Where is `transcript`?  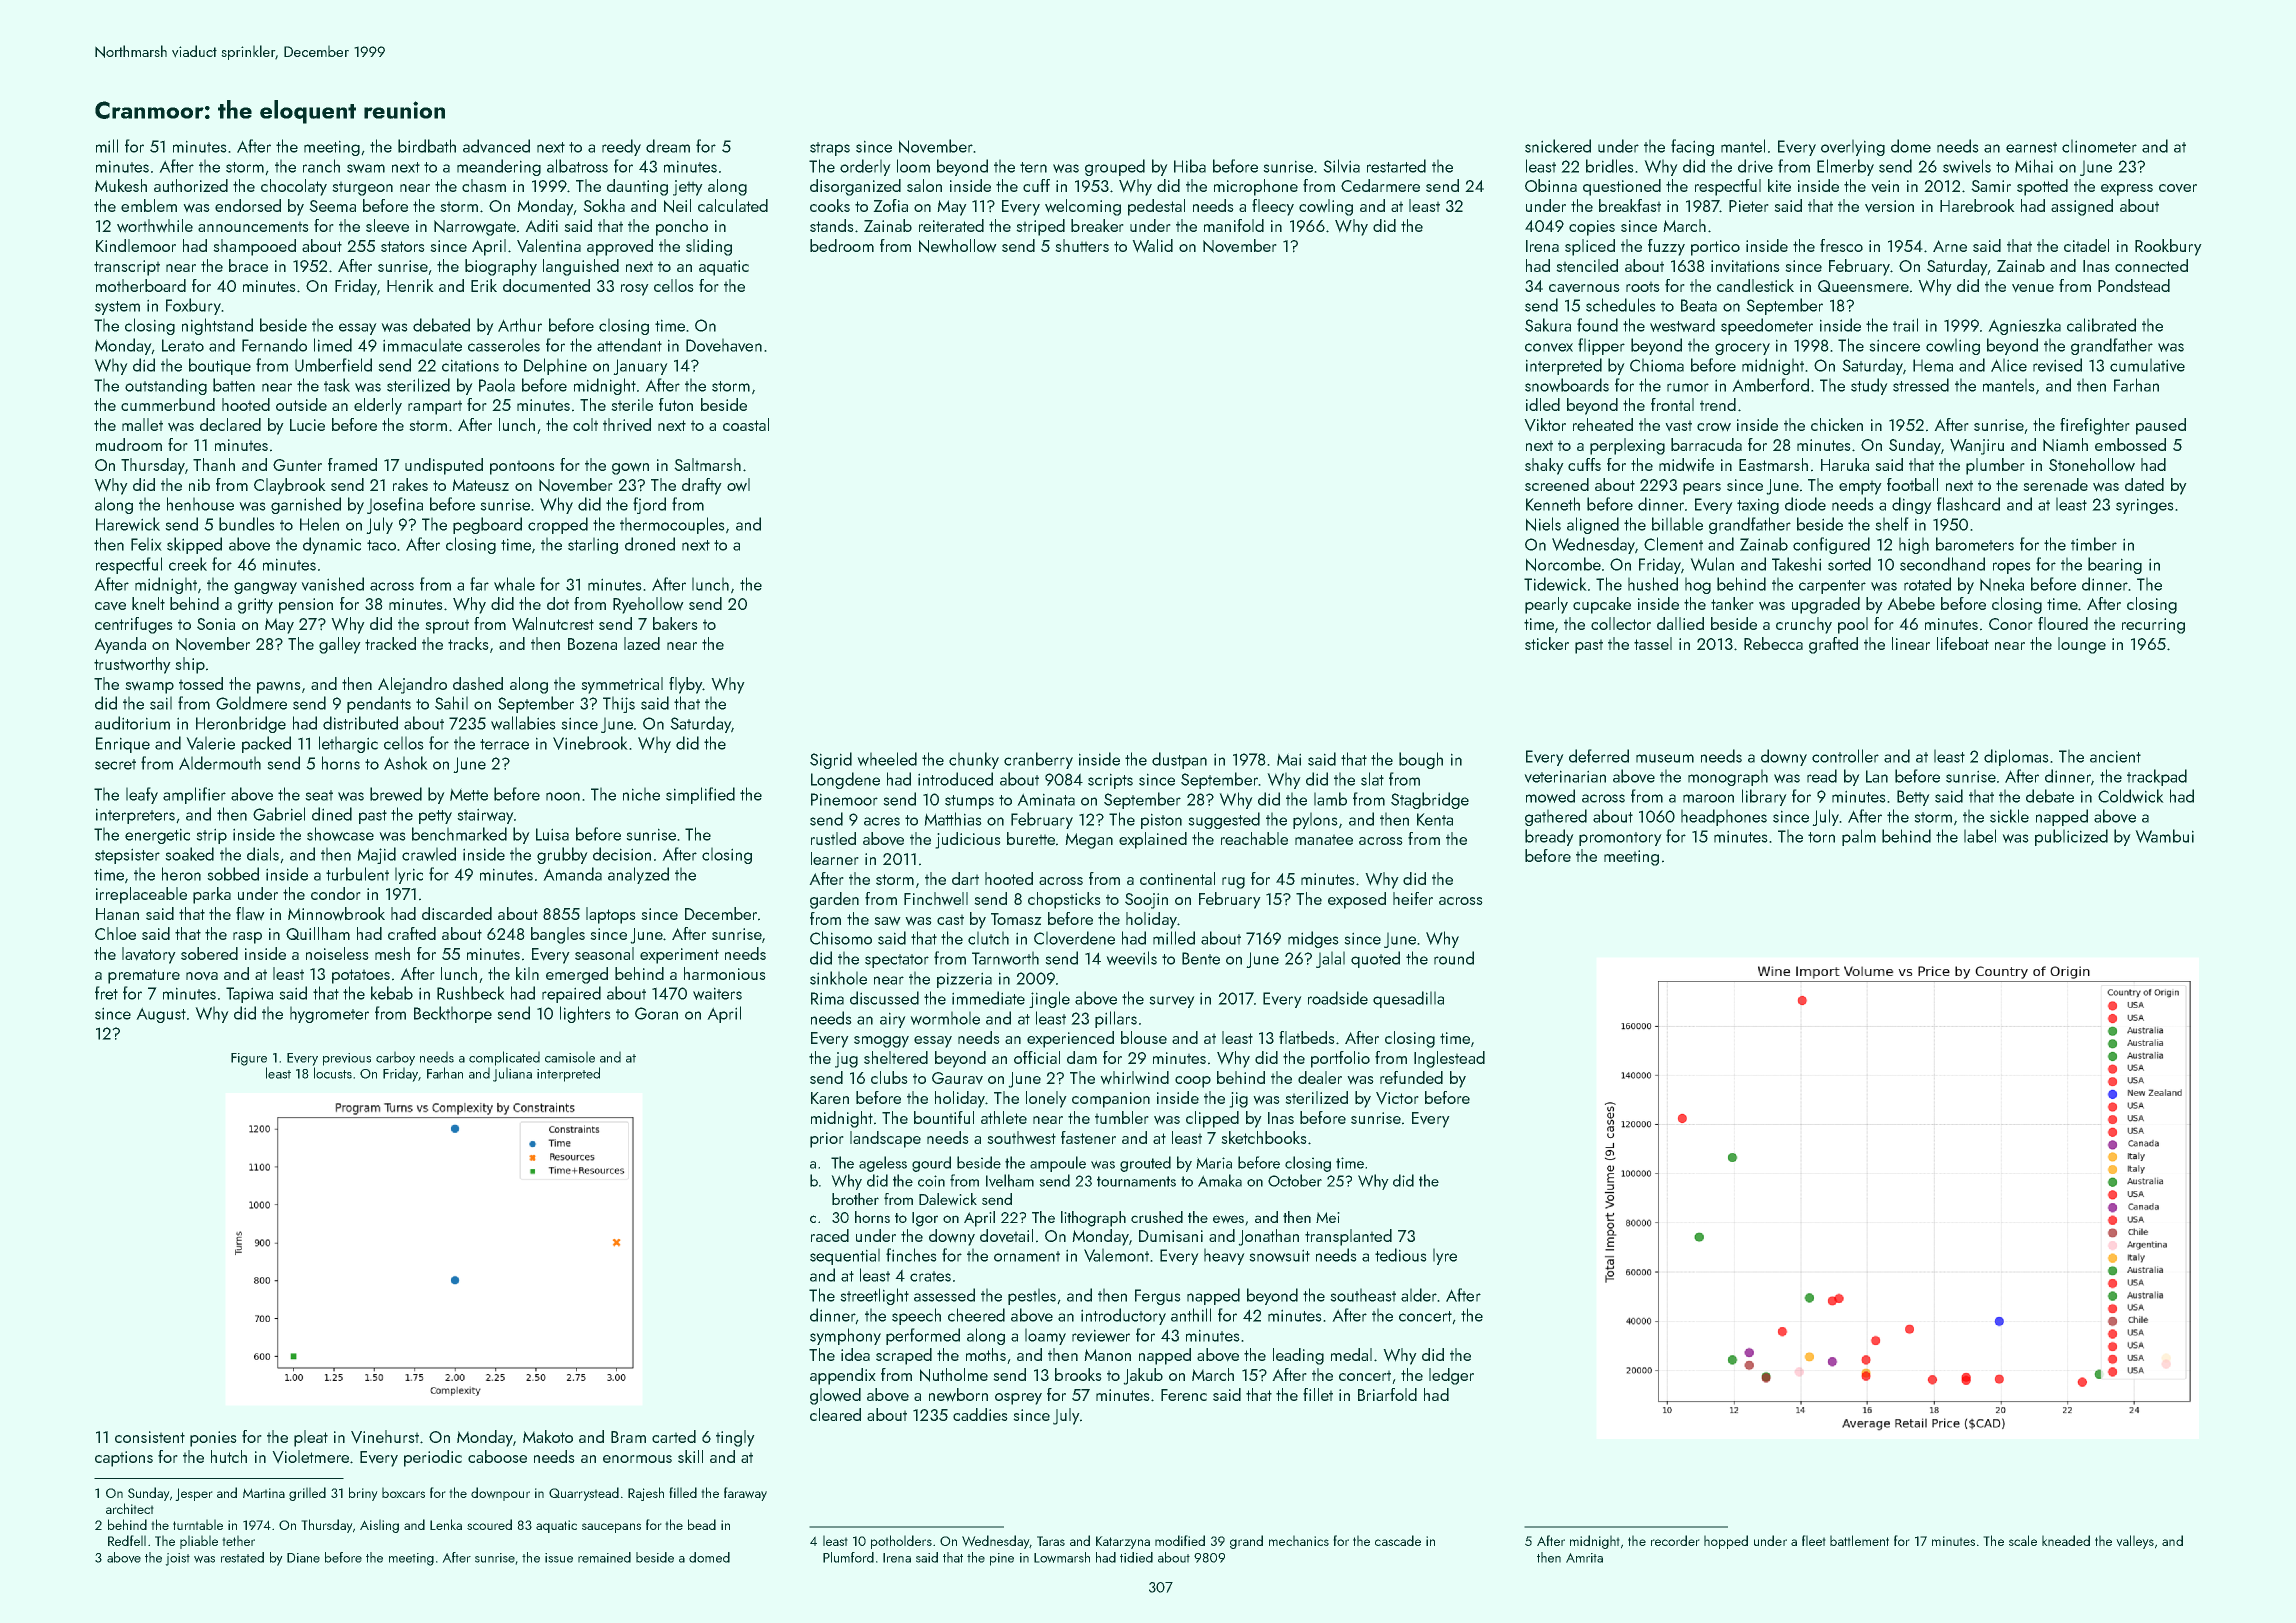 transcript is located at coordinates (127, 268).
